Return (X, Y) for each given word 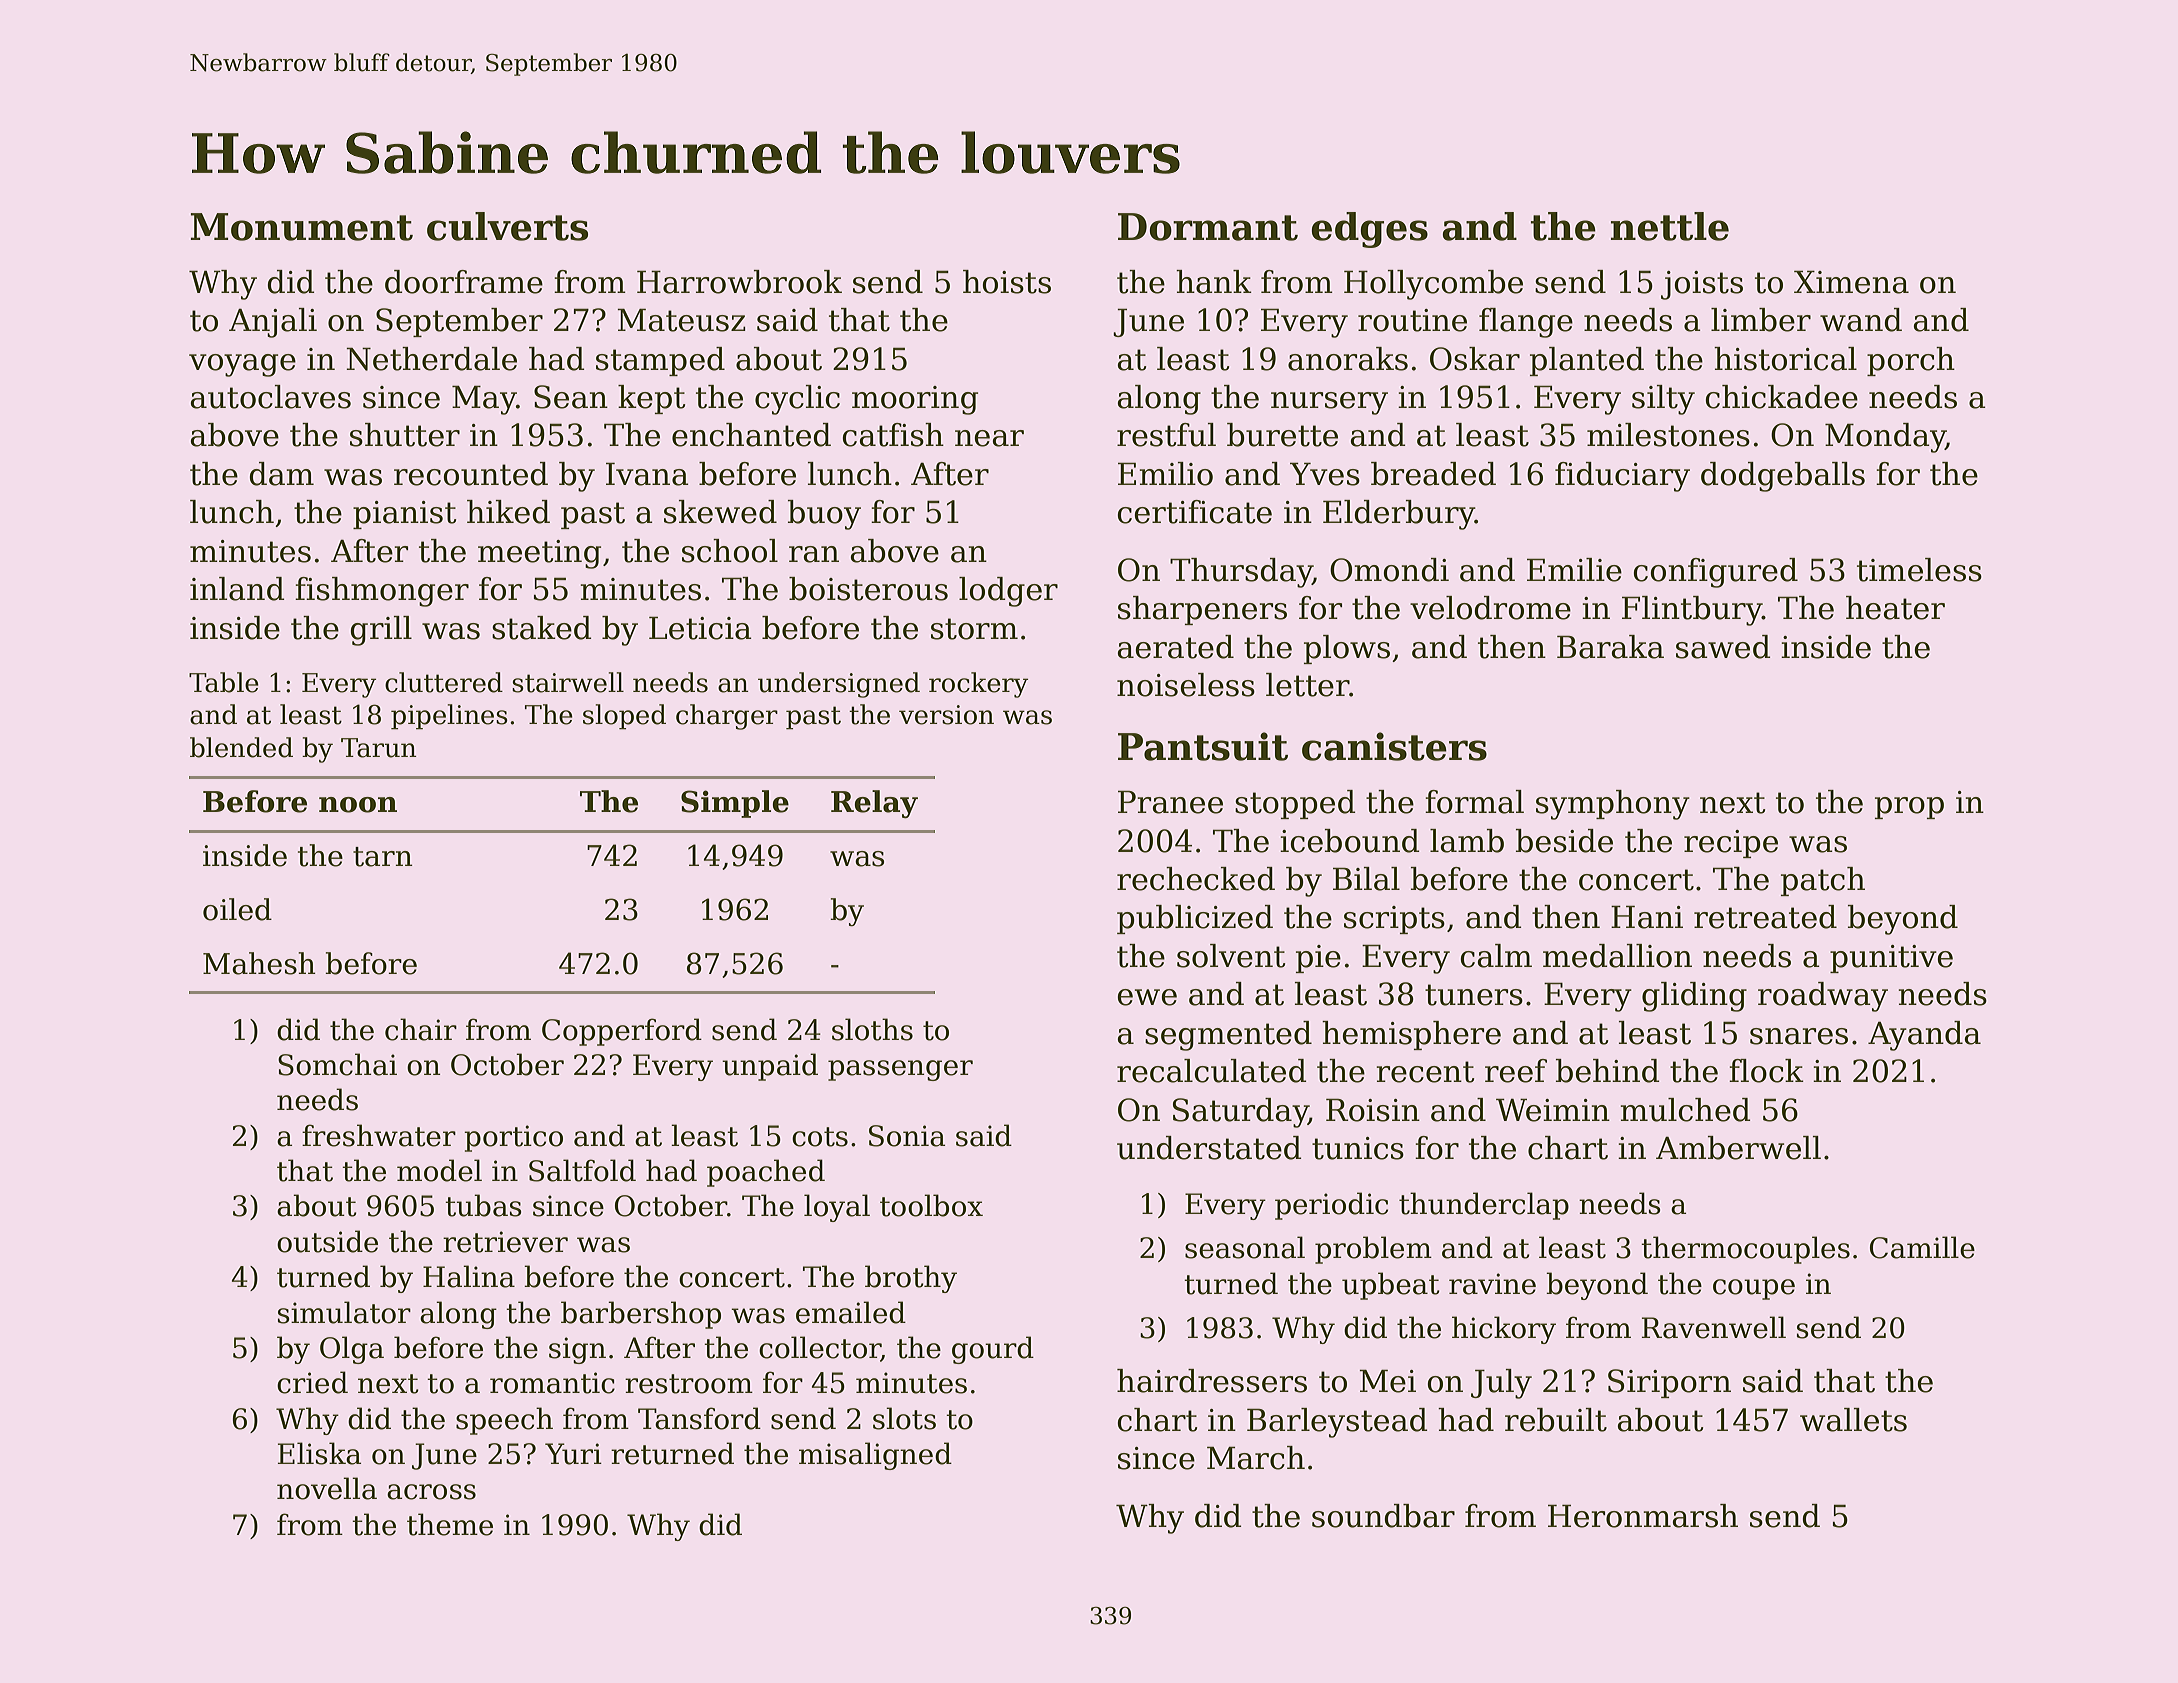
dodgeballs (1783, 477)
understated (1209, 1148)
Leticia (700, 628)
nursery (1329, 403)
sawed (1723, 647)
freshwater (379, 1135)
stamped (660, 361)
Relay (874, 804)
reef (1516, 1071)
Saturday (1240, 1113)
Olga (352, 1350)
